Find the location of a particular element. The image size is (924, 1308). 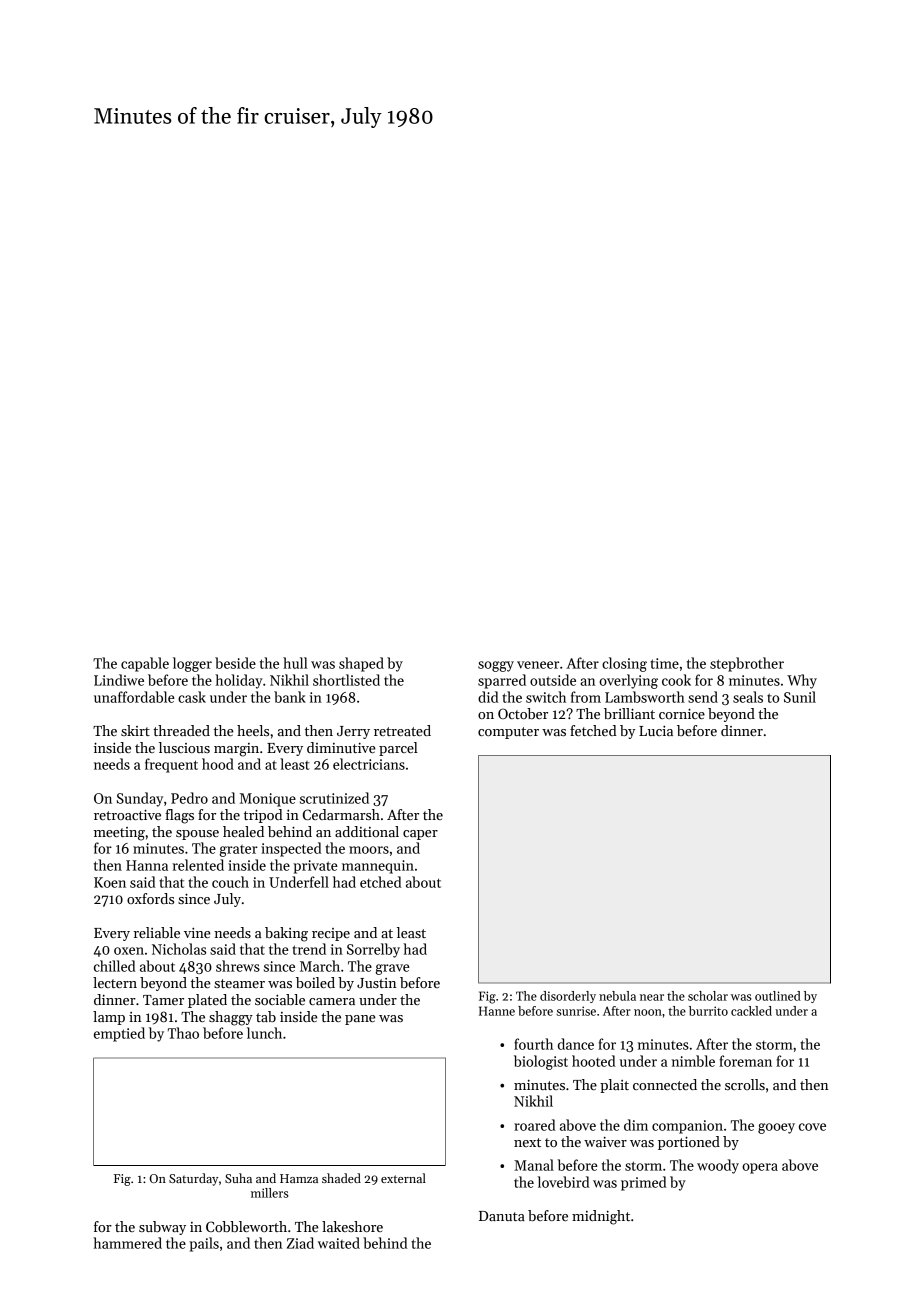

roared is located at coordinates (534, 1125).
